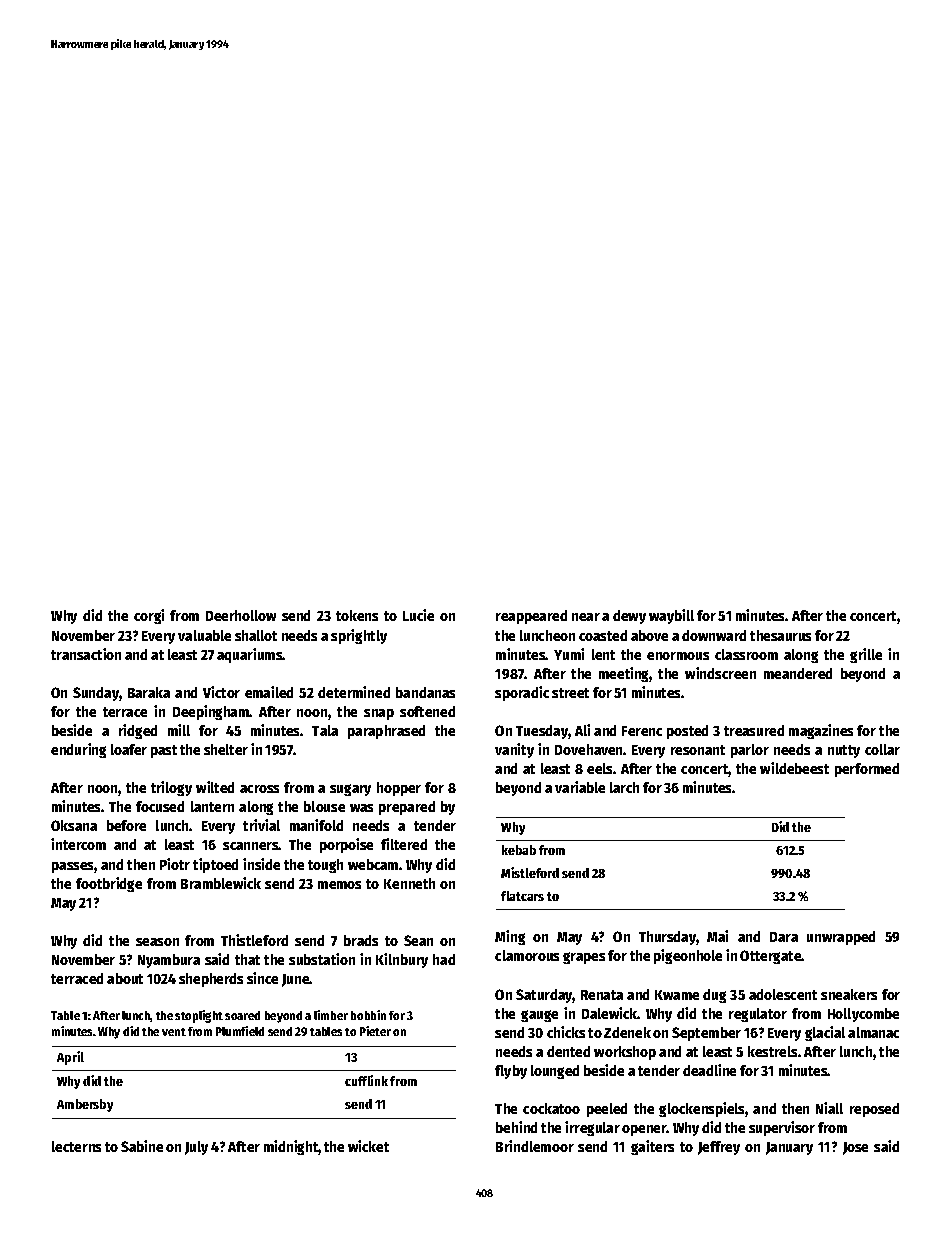 The image size is (952, 1233). Describe the element at coordinates (516, 1127) in the document. I see `behind` at that location.
